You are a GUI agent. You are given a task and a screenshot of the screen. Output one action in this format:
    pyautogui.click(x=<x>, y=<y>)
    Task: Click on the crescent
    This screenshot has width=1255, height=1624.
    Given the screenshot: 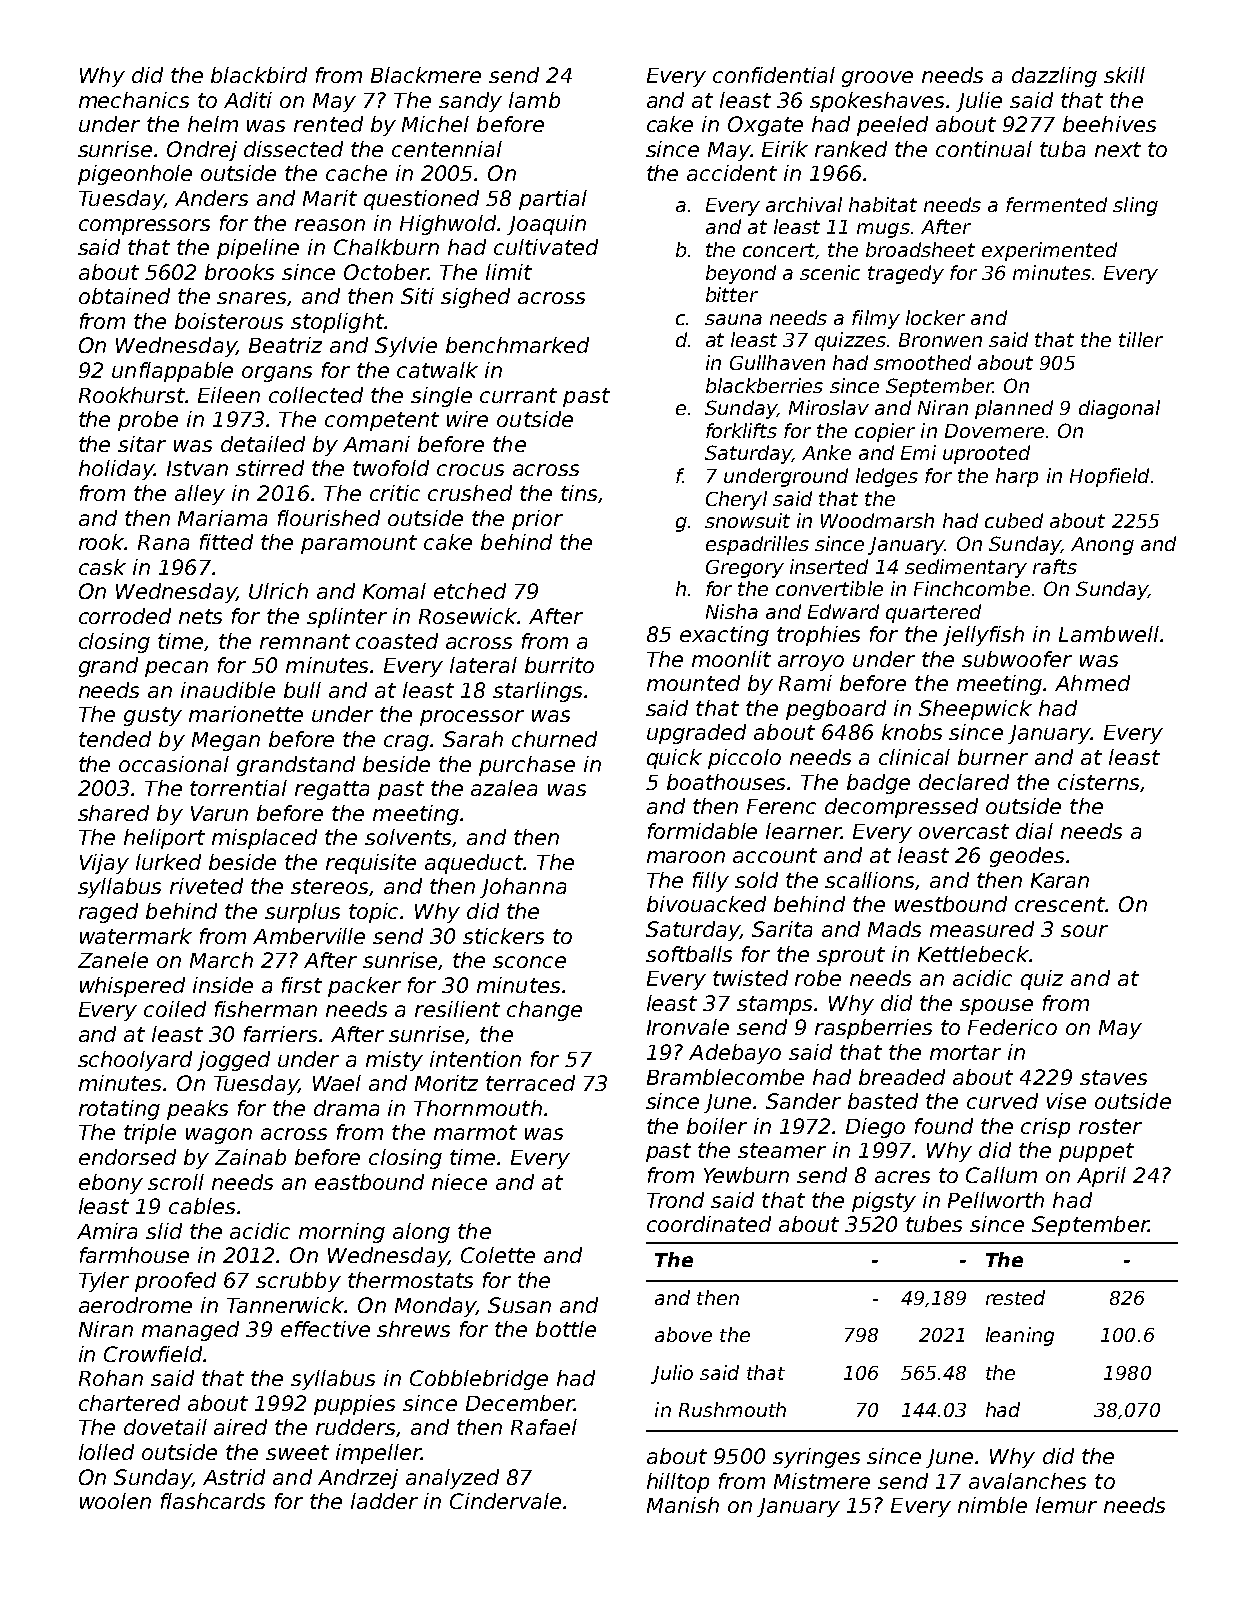 What is the action you would take?
    pyautogui.click(x=1060, y=904)
